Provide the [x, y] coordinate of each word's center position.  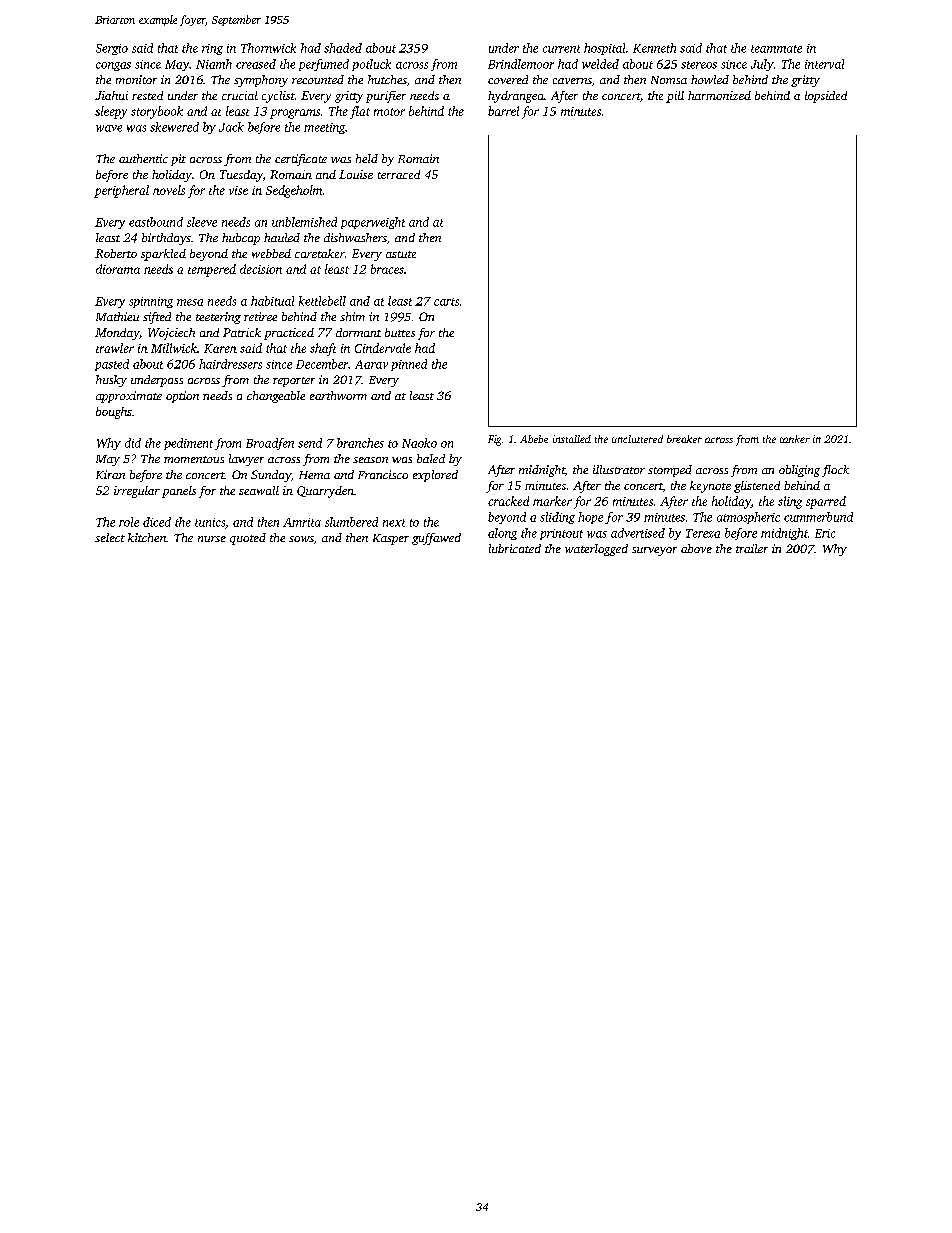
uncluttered [637, 439]
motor [389, 112]
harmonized [719, 95]
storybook [157, 112]
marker [552, 501]
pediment [188, 444]
